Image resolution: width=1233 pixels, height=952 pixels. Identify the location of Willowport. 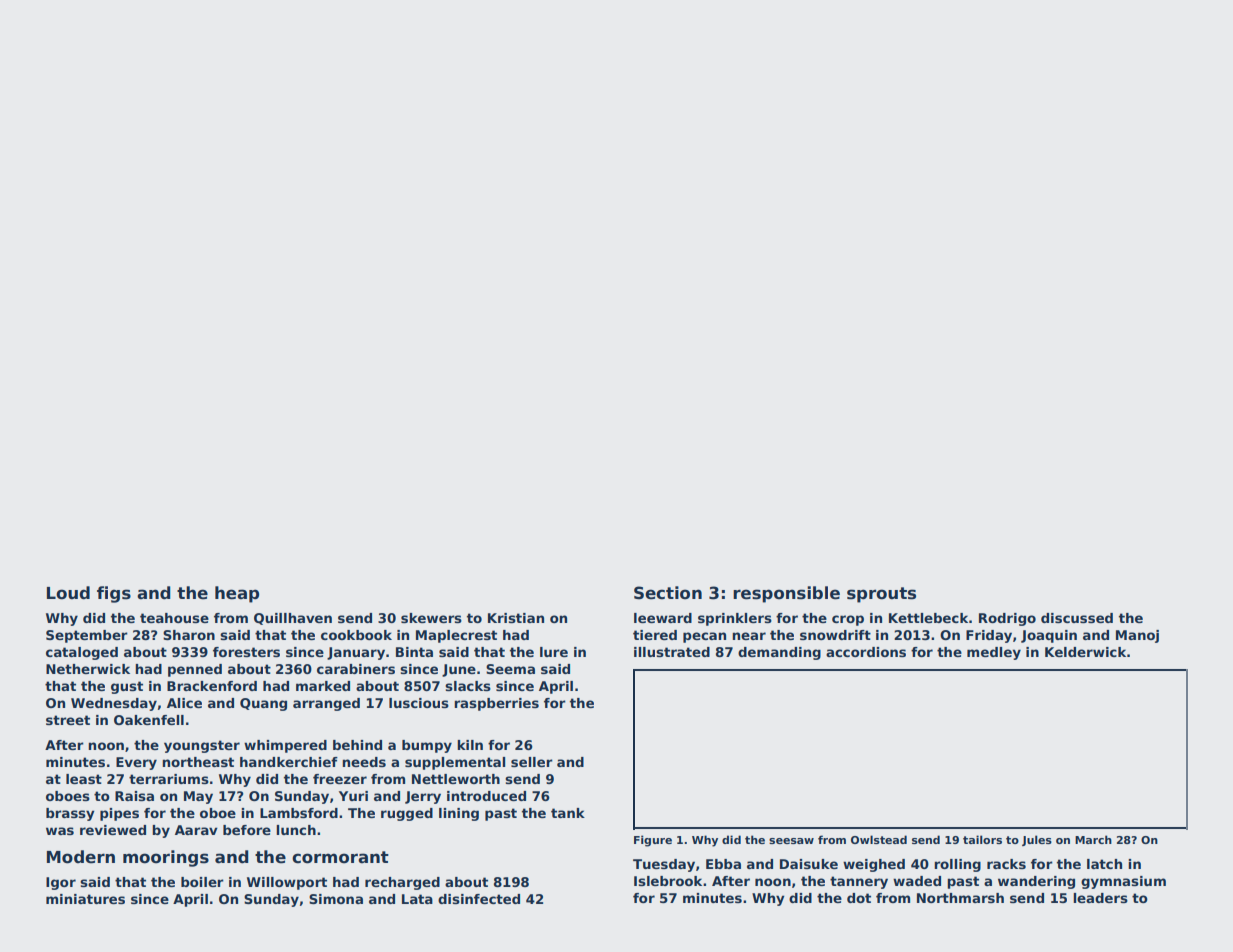
(287, 883).
